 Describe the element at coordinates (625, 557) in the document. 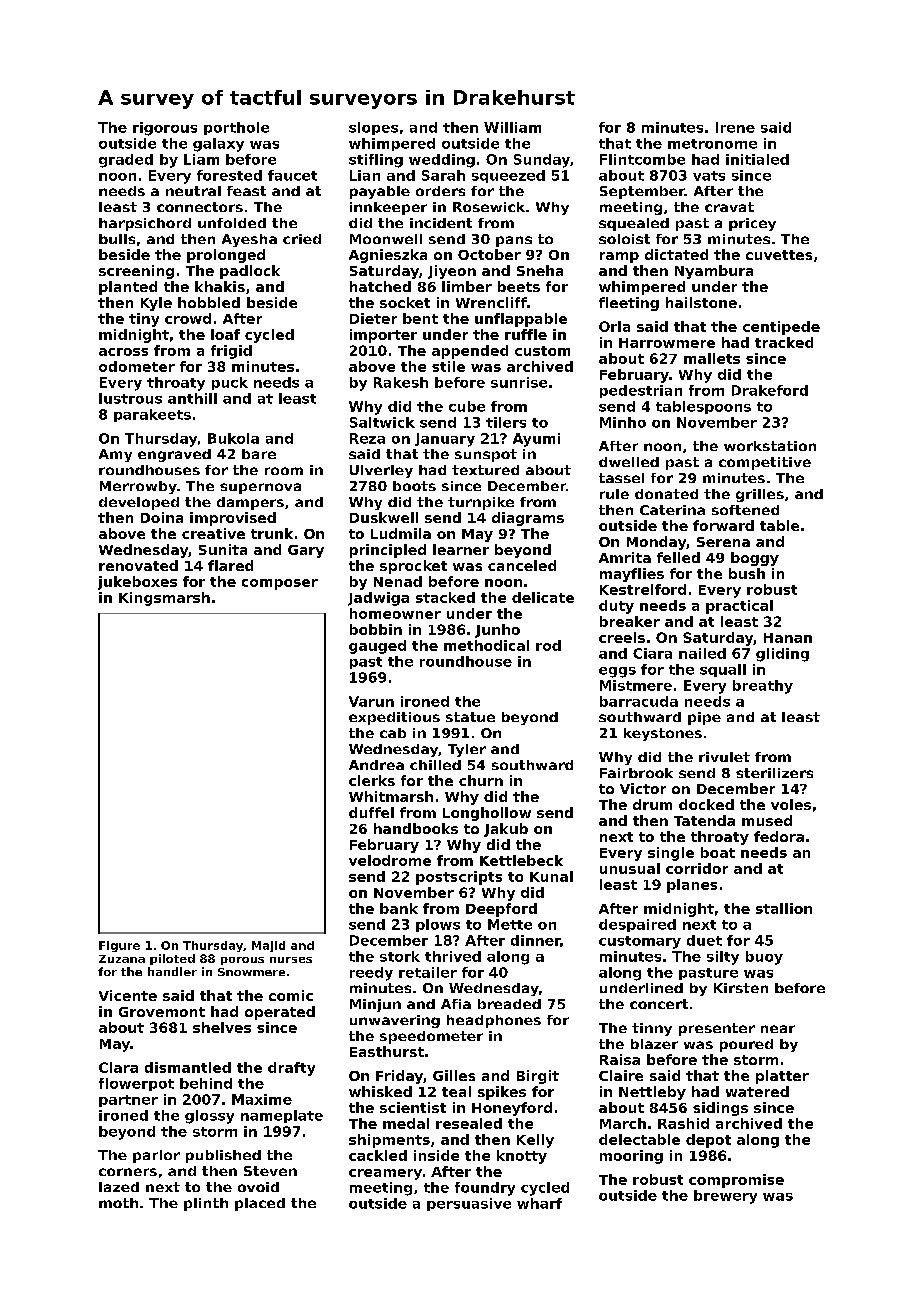

I see `Amrita` at that location.
